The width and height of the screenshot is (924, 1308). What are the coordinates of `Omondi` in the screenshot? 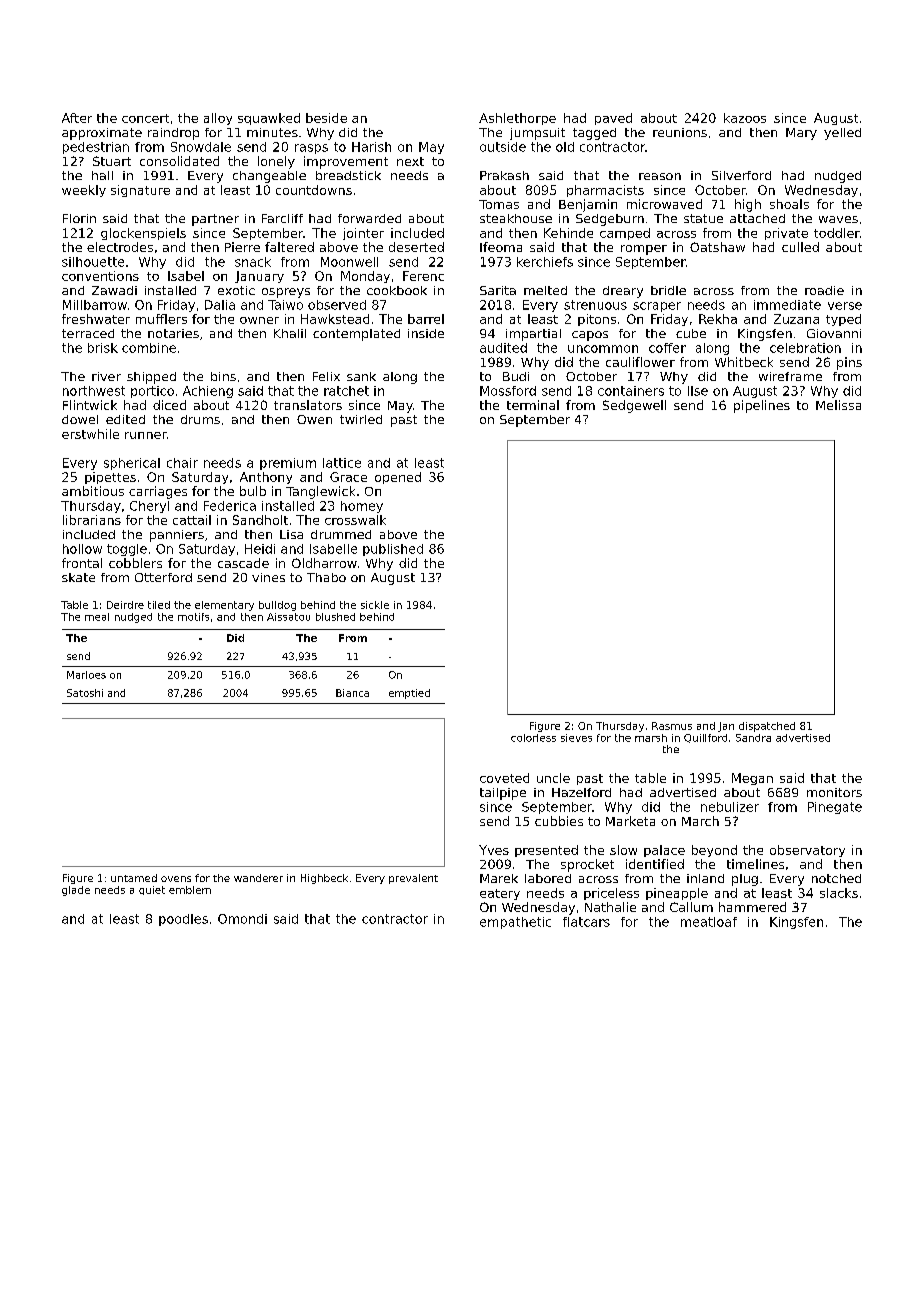 It's located at (242, 919).
